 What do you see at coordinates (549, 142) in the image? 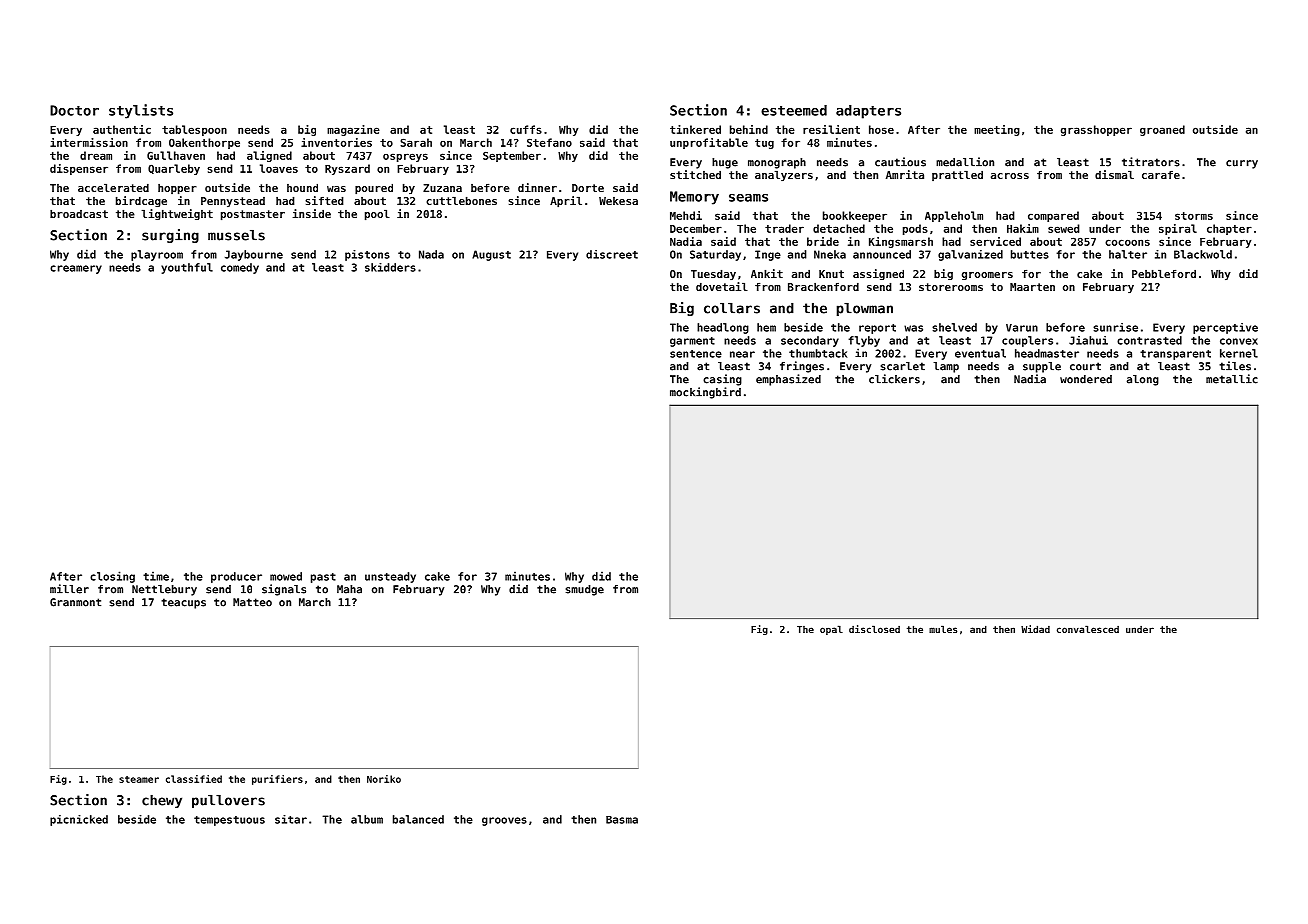
I see `Stefano` at bounding box center [549, 142].
